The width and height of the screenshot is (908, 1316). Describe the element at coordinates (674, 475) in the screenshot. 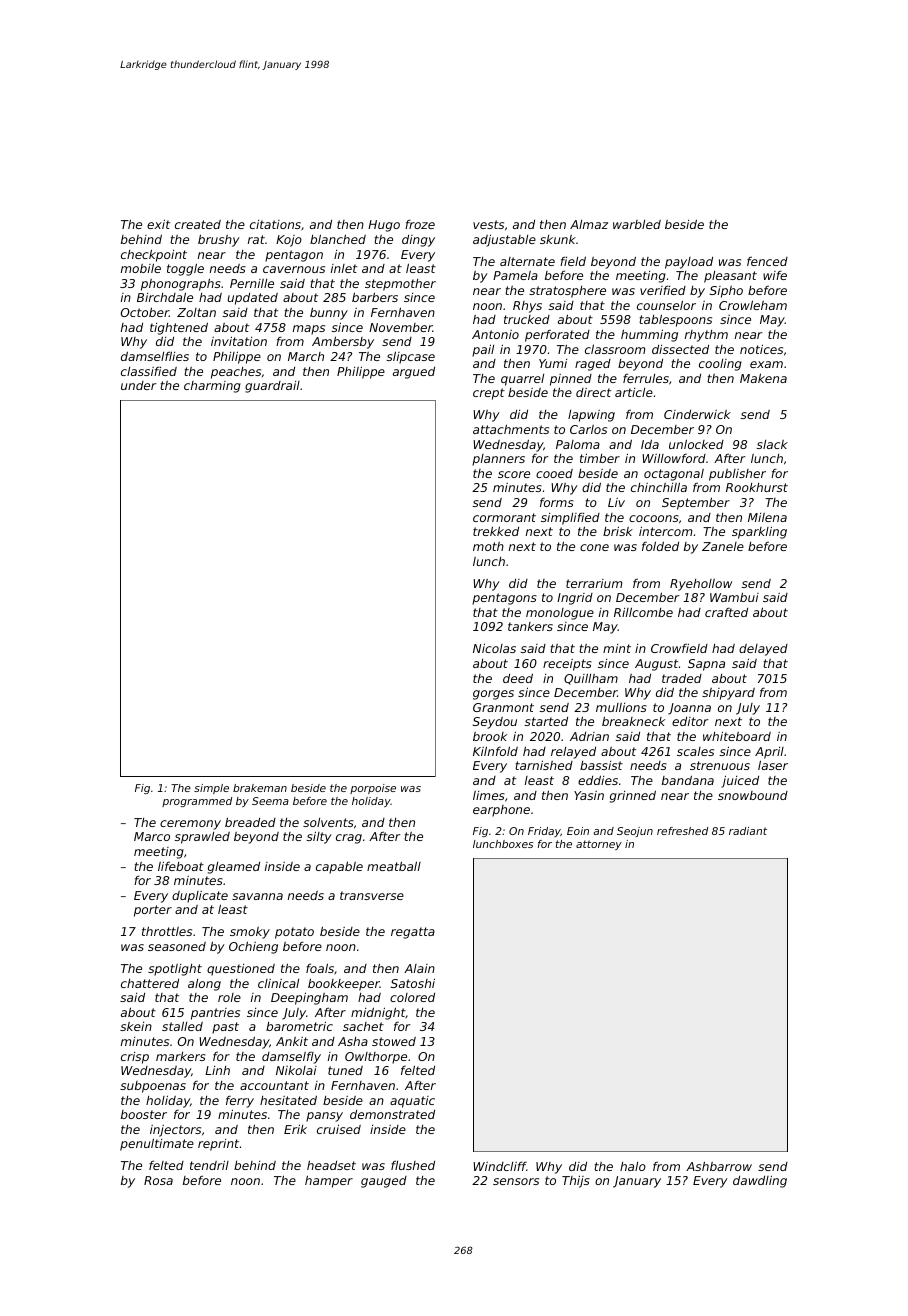

I see `octagonal` at that location.
